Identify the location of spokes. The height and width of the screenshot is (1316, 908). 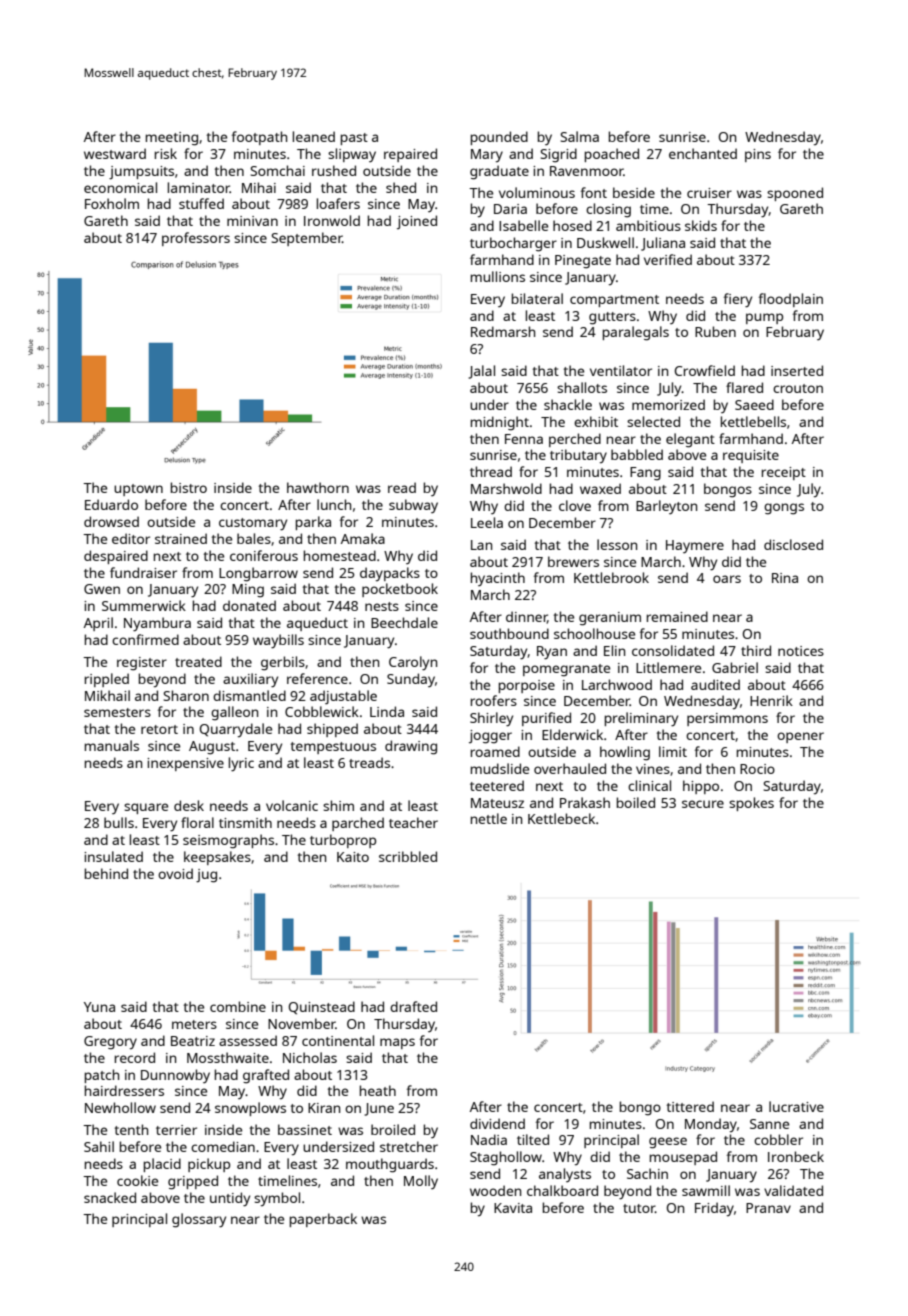
(751, 804).
